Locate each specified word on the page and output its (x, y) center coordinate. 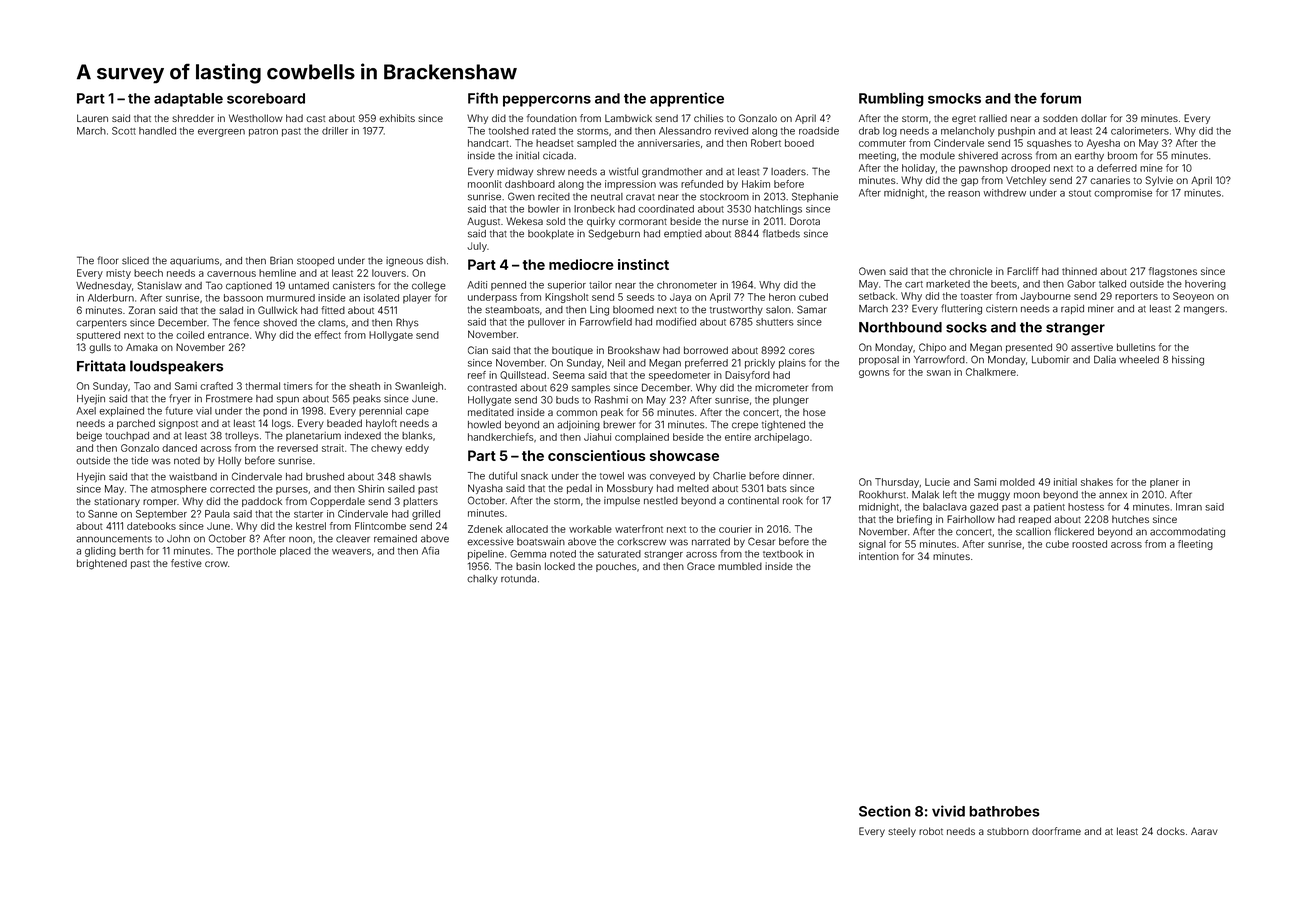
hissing (1188, 361)
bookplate (551, 234)
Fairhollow (971, 519)
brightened (102, 564)
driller (335, 131)
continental (753, 500)
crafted (216, 386)
